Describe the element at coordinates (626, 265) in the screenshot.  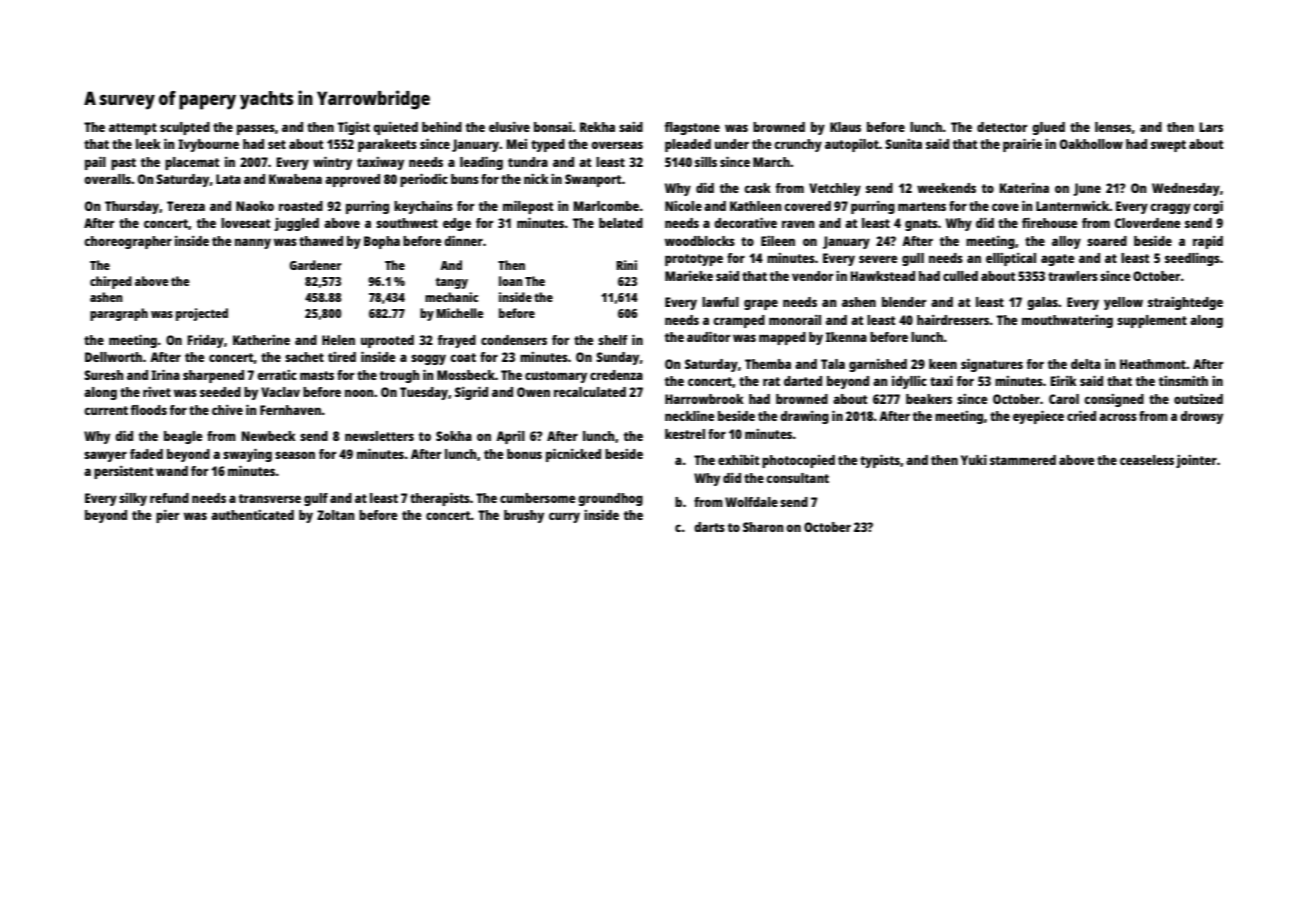
I see `Rini` at that location.
